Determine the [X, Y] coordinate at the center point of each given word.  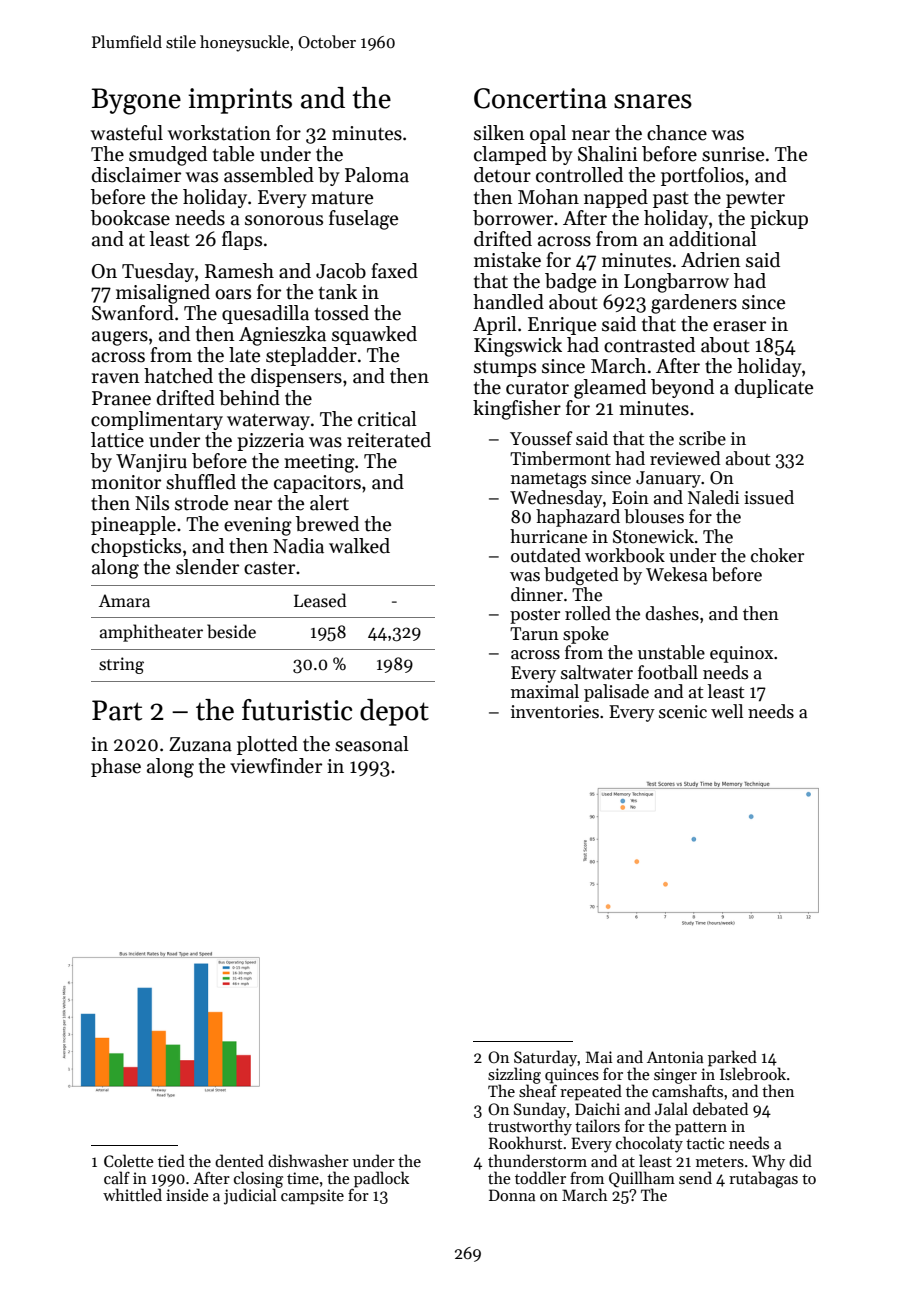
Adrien [711, 260]
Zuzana [200, 744]
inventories [555, 712]
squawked [374, 335]
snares [653, 101]
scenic [683, 712]
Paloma [377, 175]
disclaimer [136, 175]
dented [239, 1160]
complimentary [157, 420]
